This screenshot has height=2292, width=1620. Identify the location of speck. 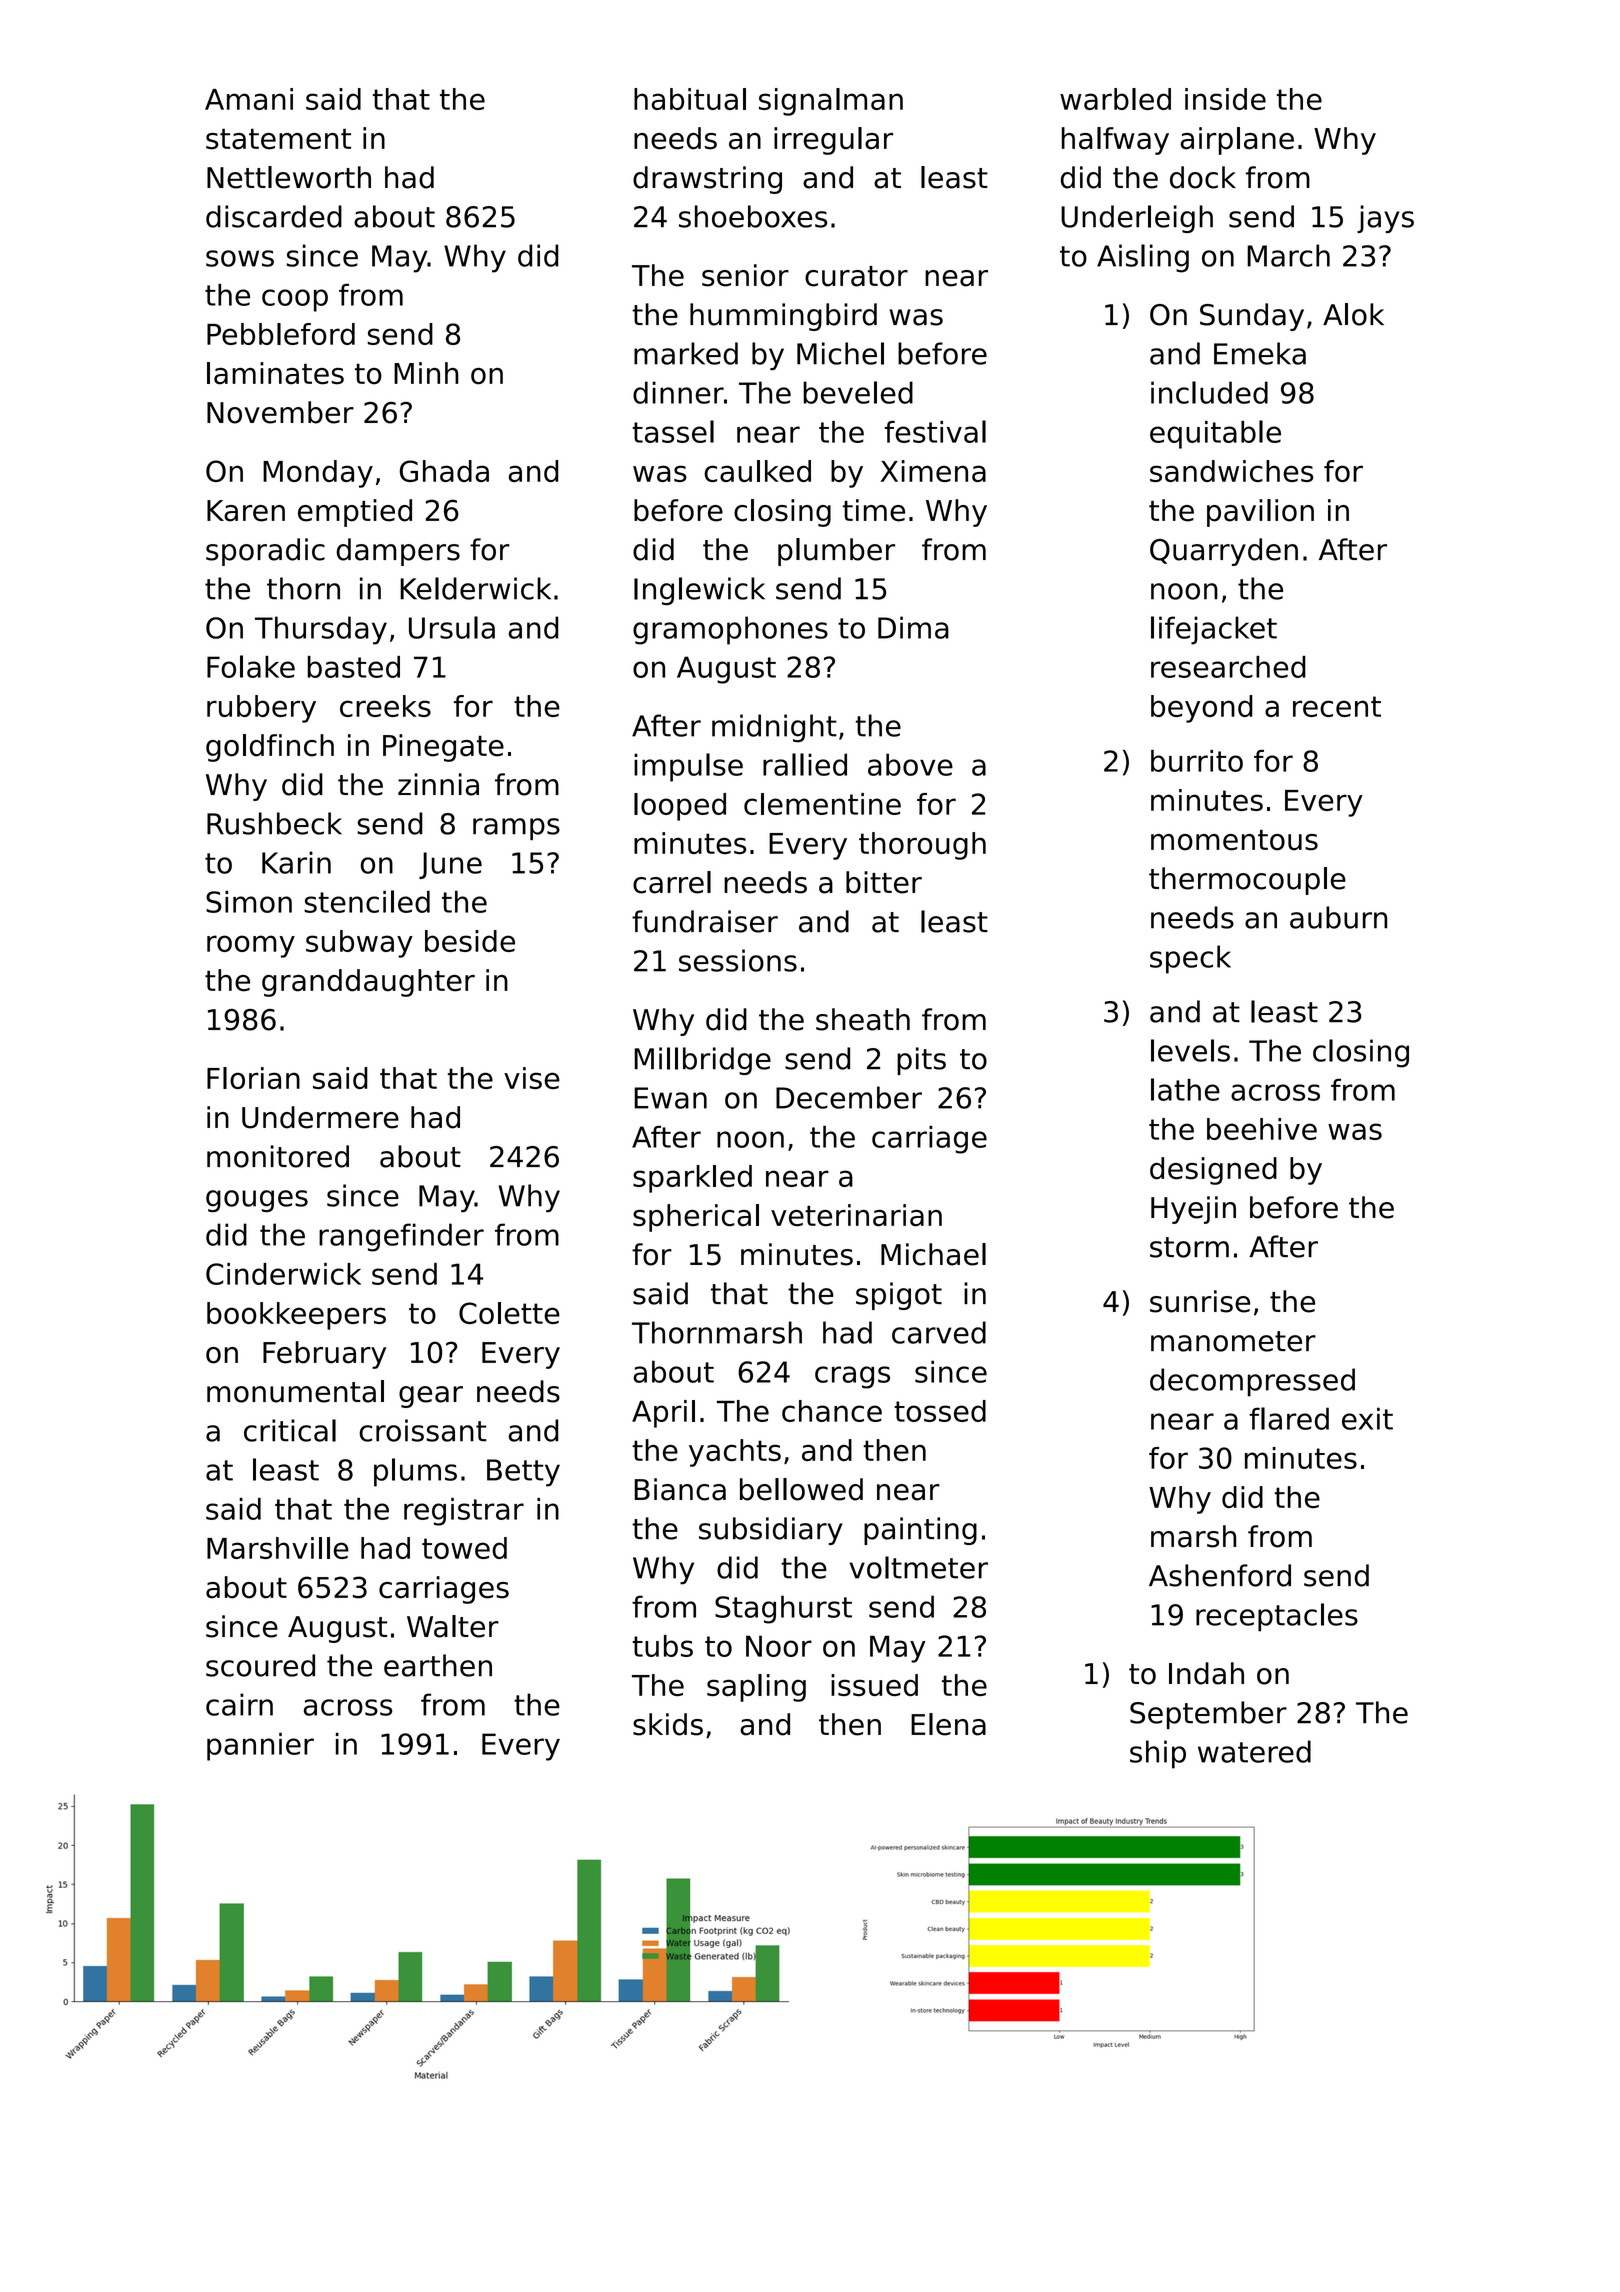
(1190, 959).
